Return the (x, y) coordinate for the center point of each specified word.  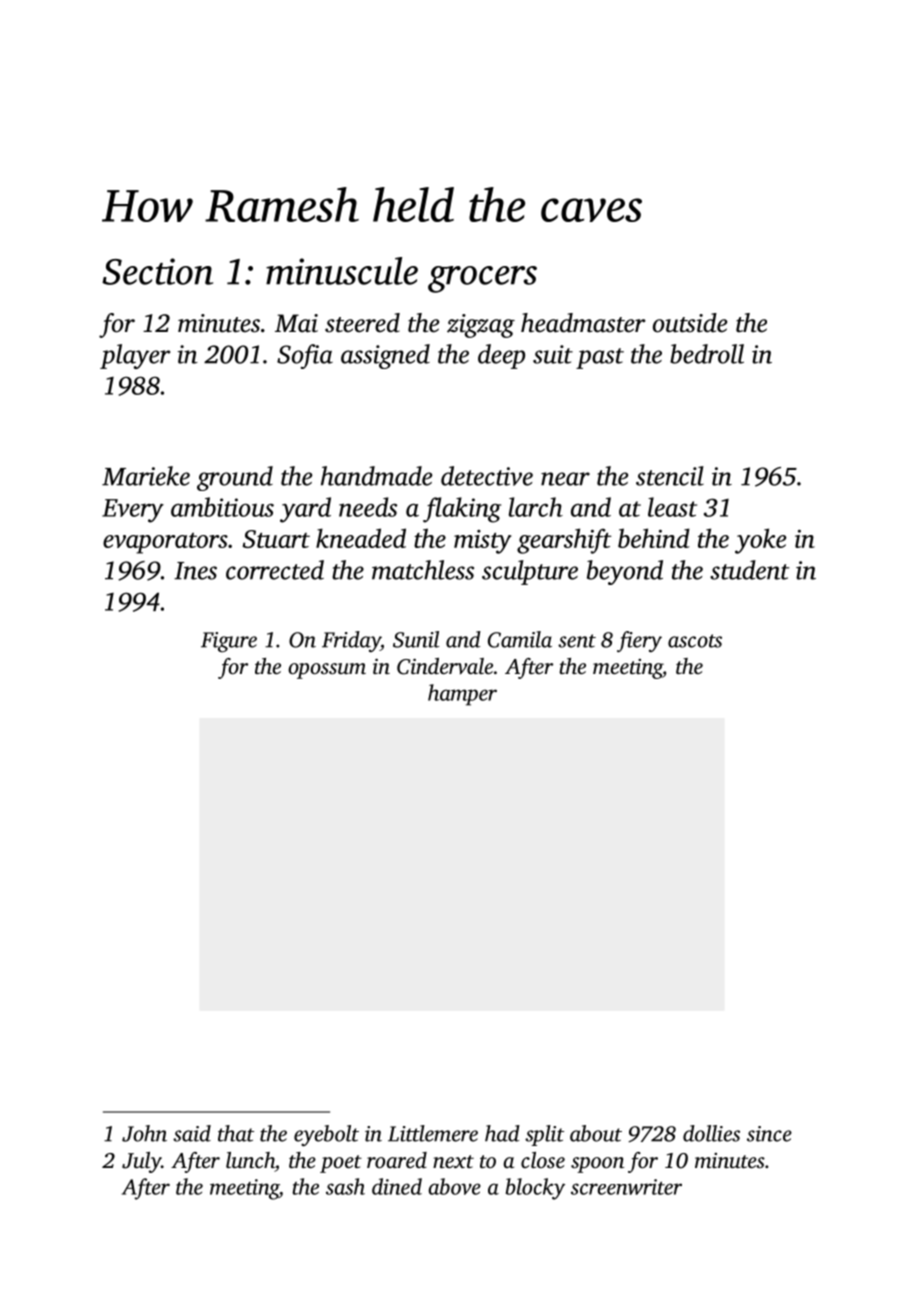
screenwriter (626, 1187)
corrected (275, 570)
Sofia (305, 356)
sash (345, 1186)
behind (654, 538)
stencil (670, 476)
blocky (535, 1189)
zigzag (481, 326)
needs (368, 507)
